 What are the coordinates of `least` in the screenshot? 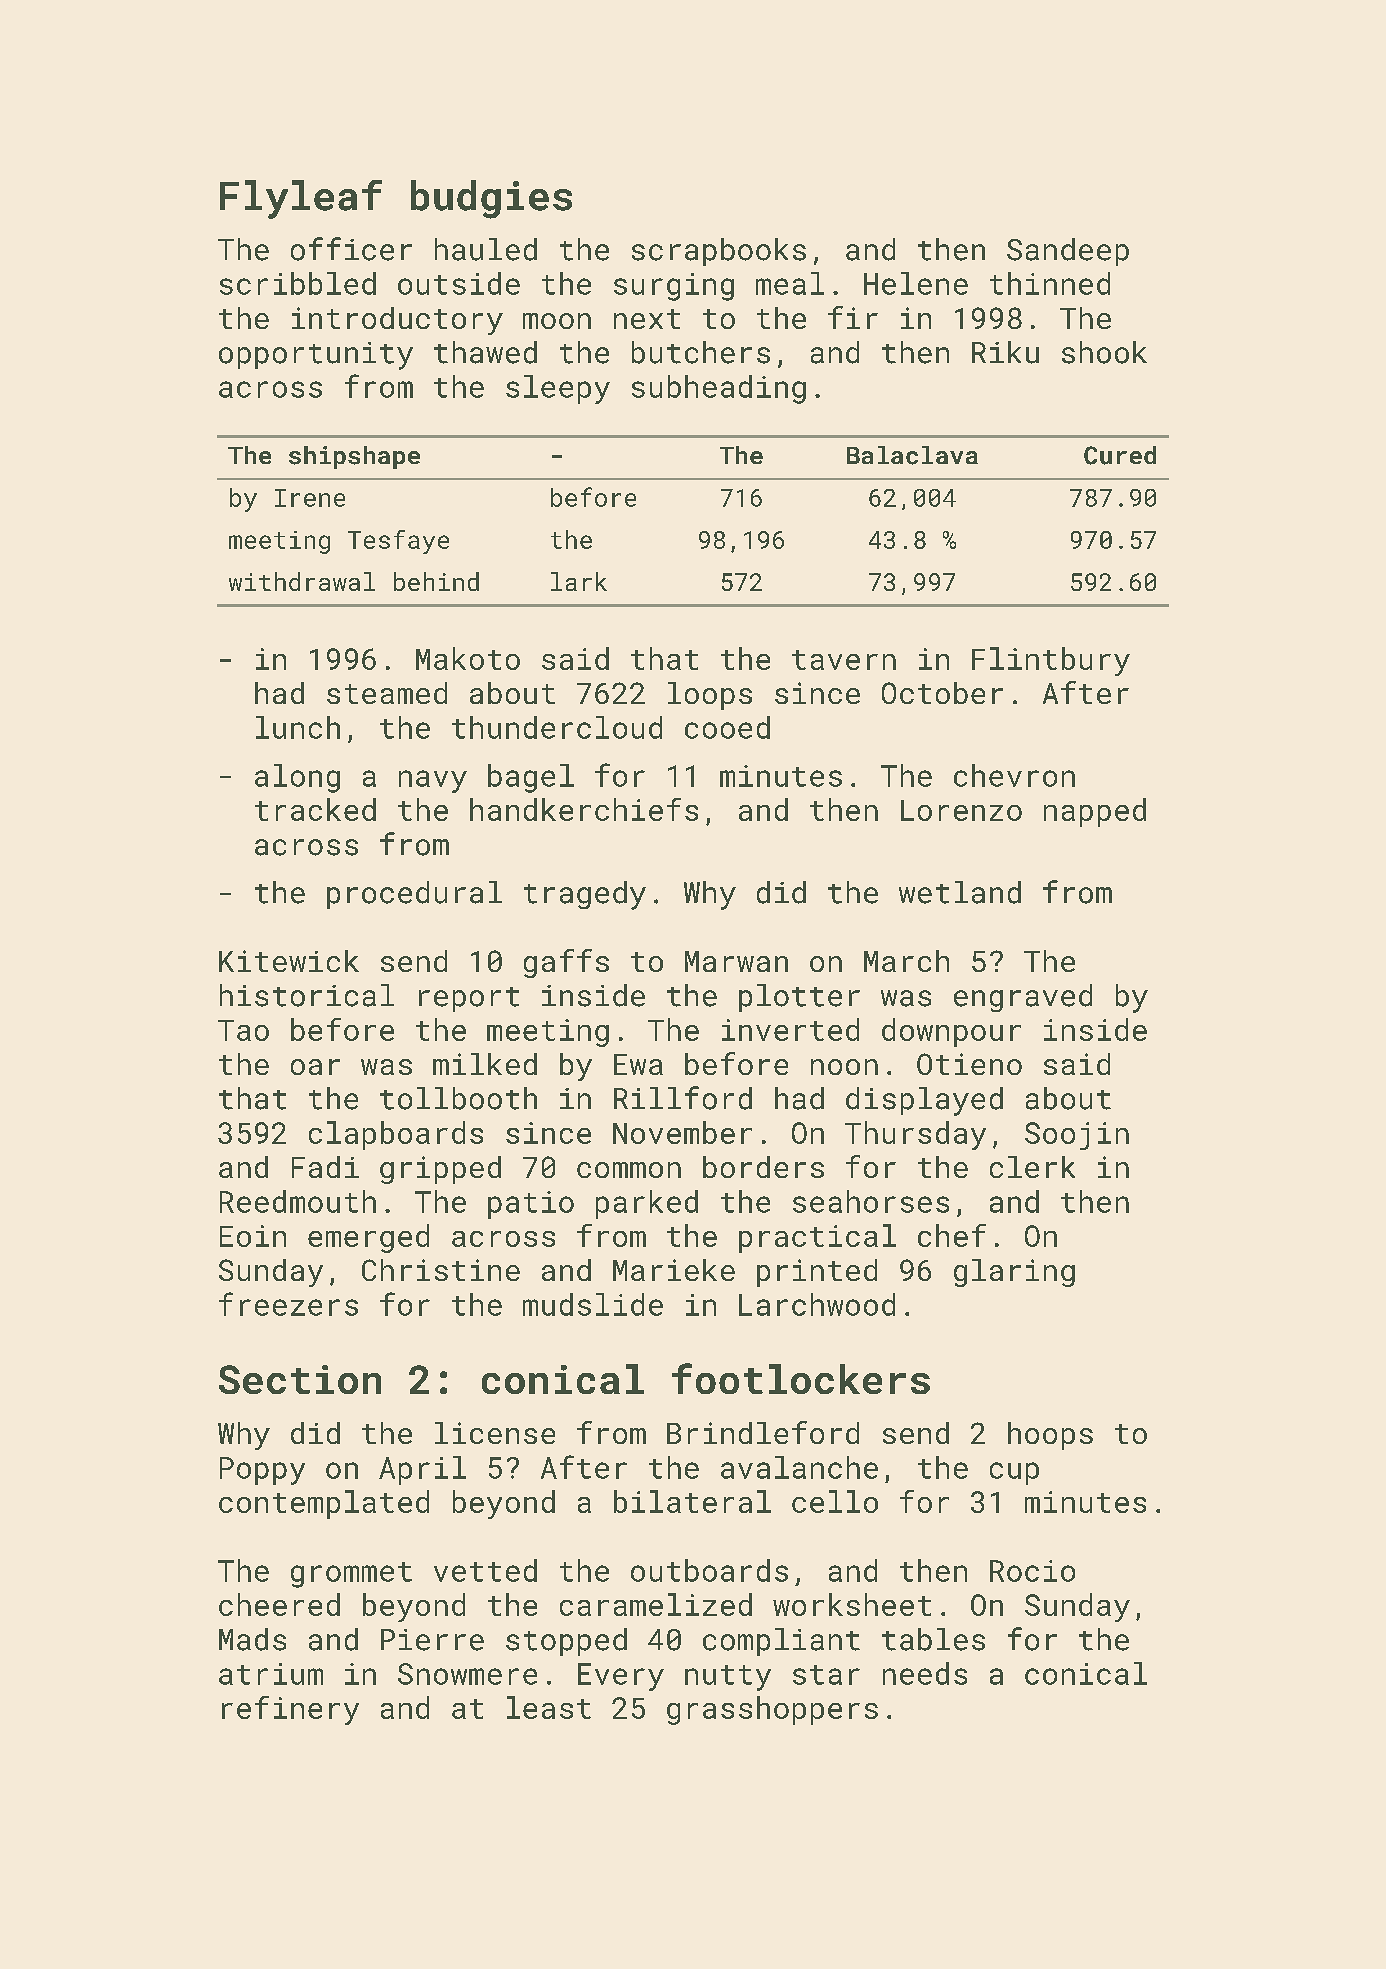 It's located at (549, 1707).
